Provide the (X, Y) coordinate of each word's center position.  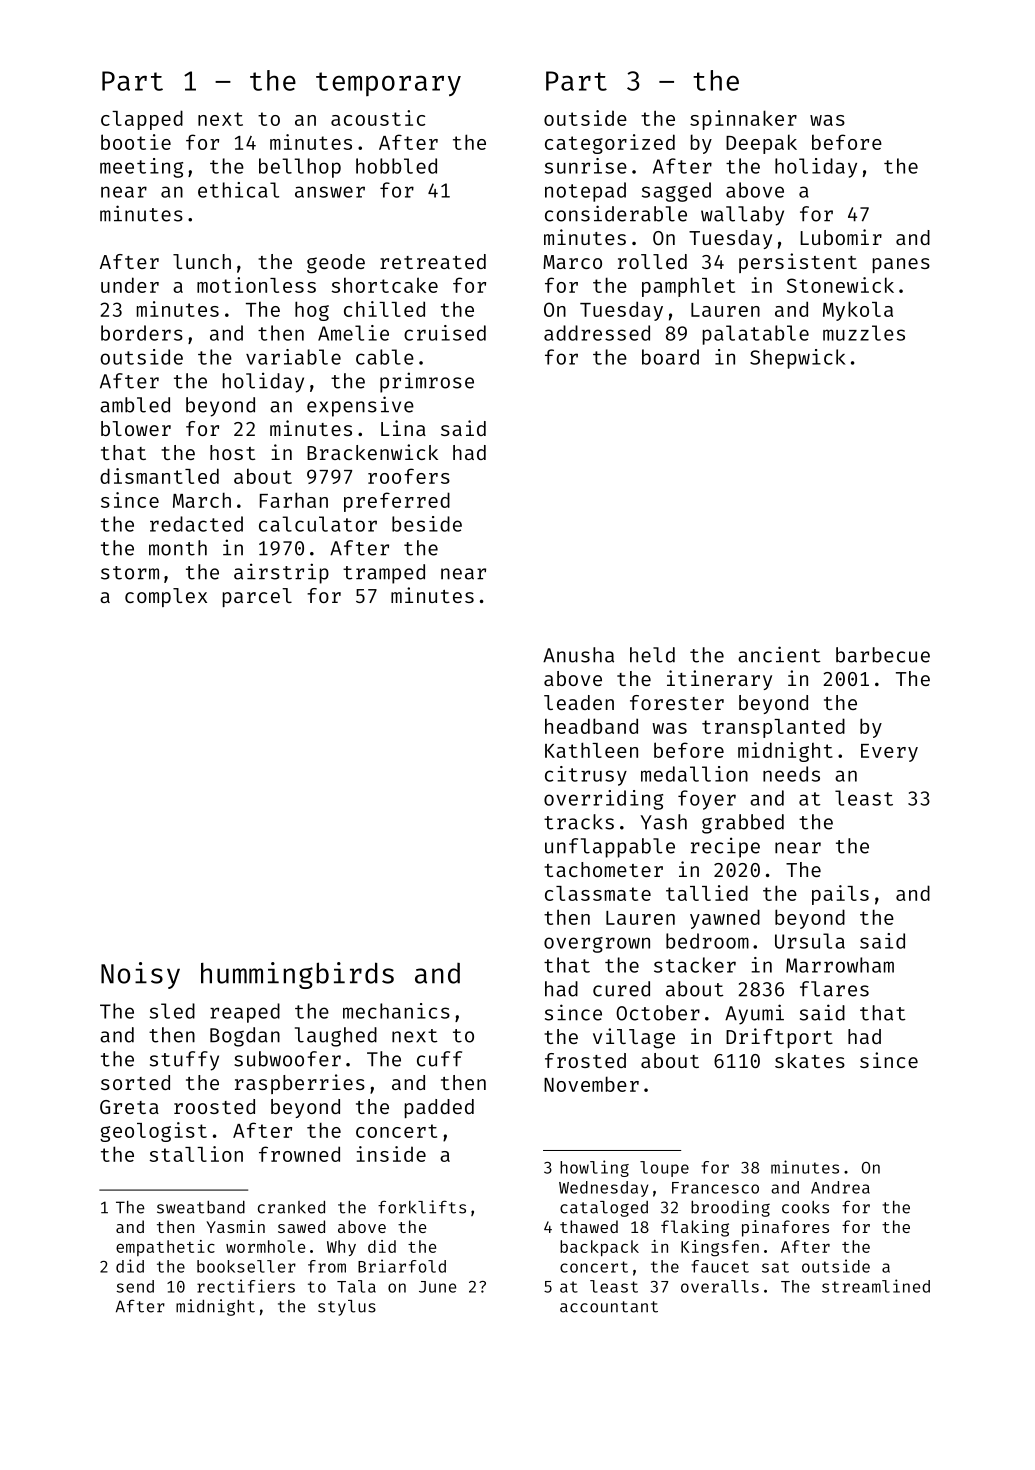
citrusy (586, 776)
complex (166, 597)
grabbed (743, 824)
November (591, 1084)
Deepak (761, 144)
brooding (730, 1208)
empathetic (165, 1248)
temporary (388, 84)
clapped (142, 120)
